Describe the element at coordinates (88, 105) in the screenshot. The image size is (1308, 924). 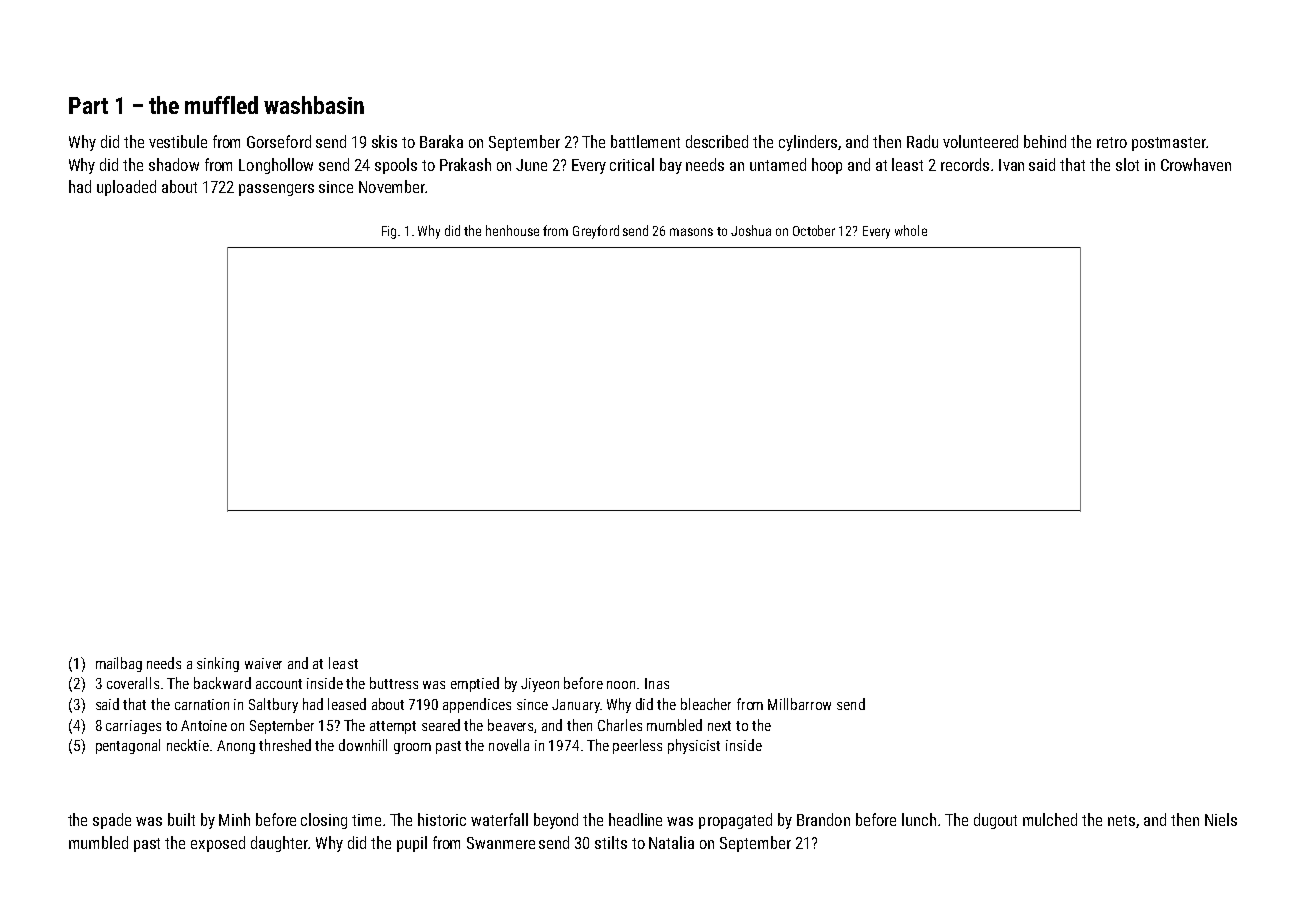
I see `Part` at that location.
